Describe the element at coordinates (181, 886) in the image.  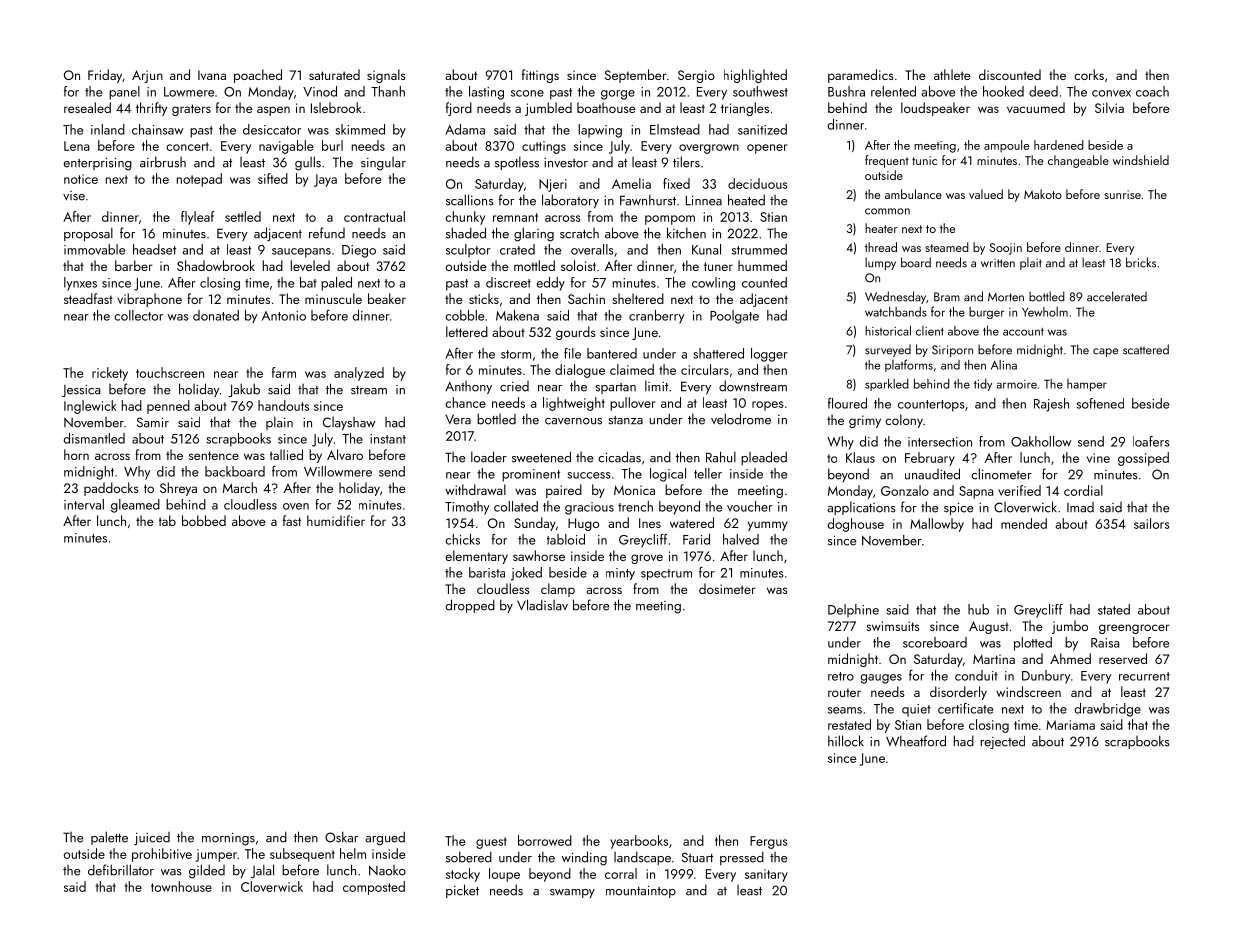
I see `townhouse` at that location.
